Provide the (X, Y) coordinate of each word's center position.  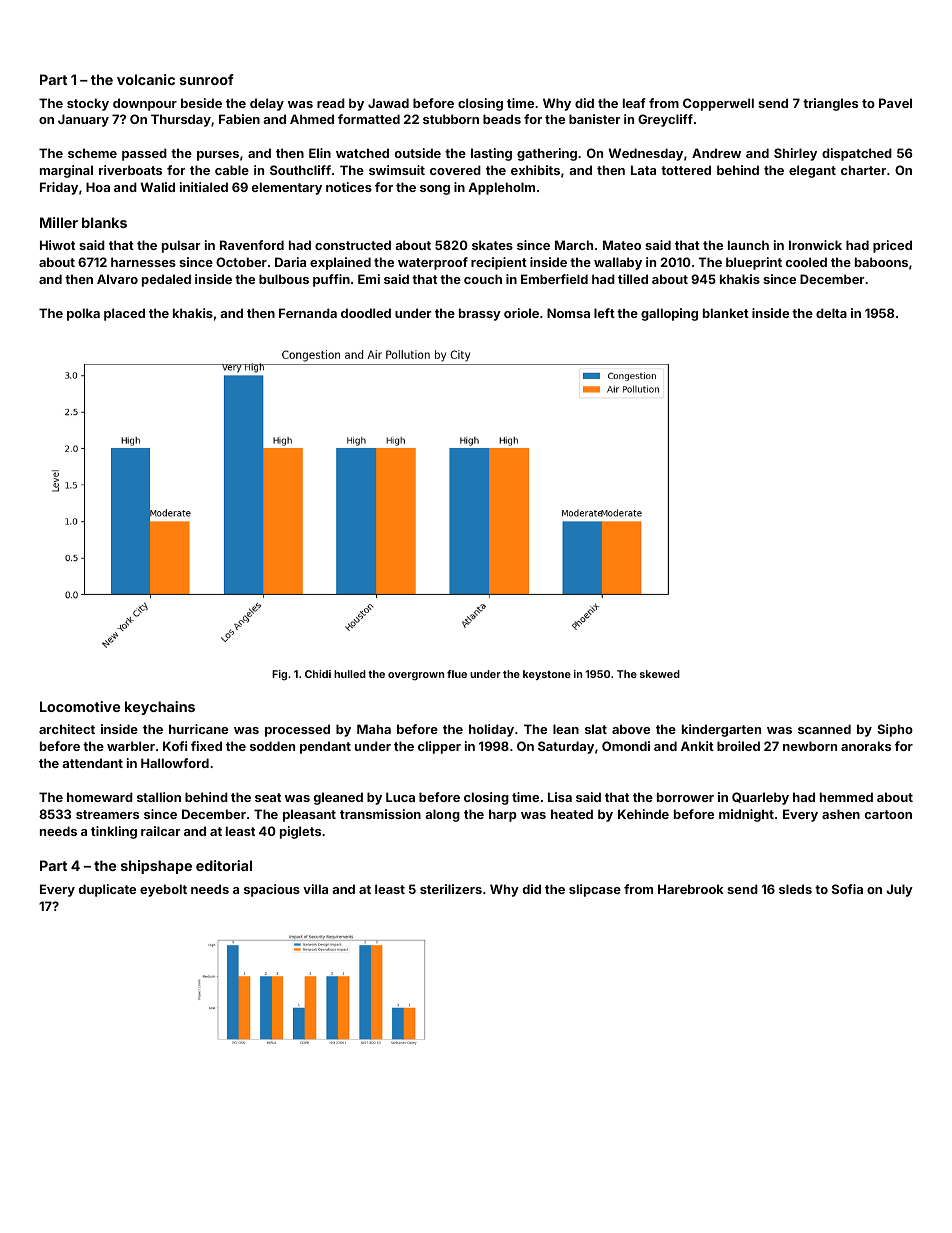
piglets (300, 832)
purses (218, 156)
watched (362, 153)
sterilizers (451, 889)
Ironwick (815, 245)
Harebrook (691, 889)
